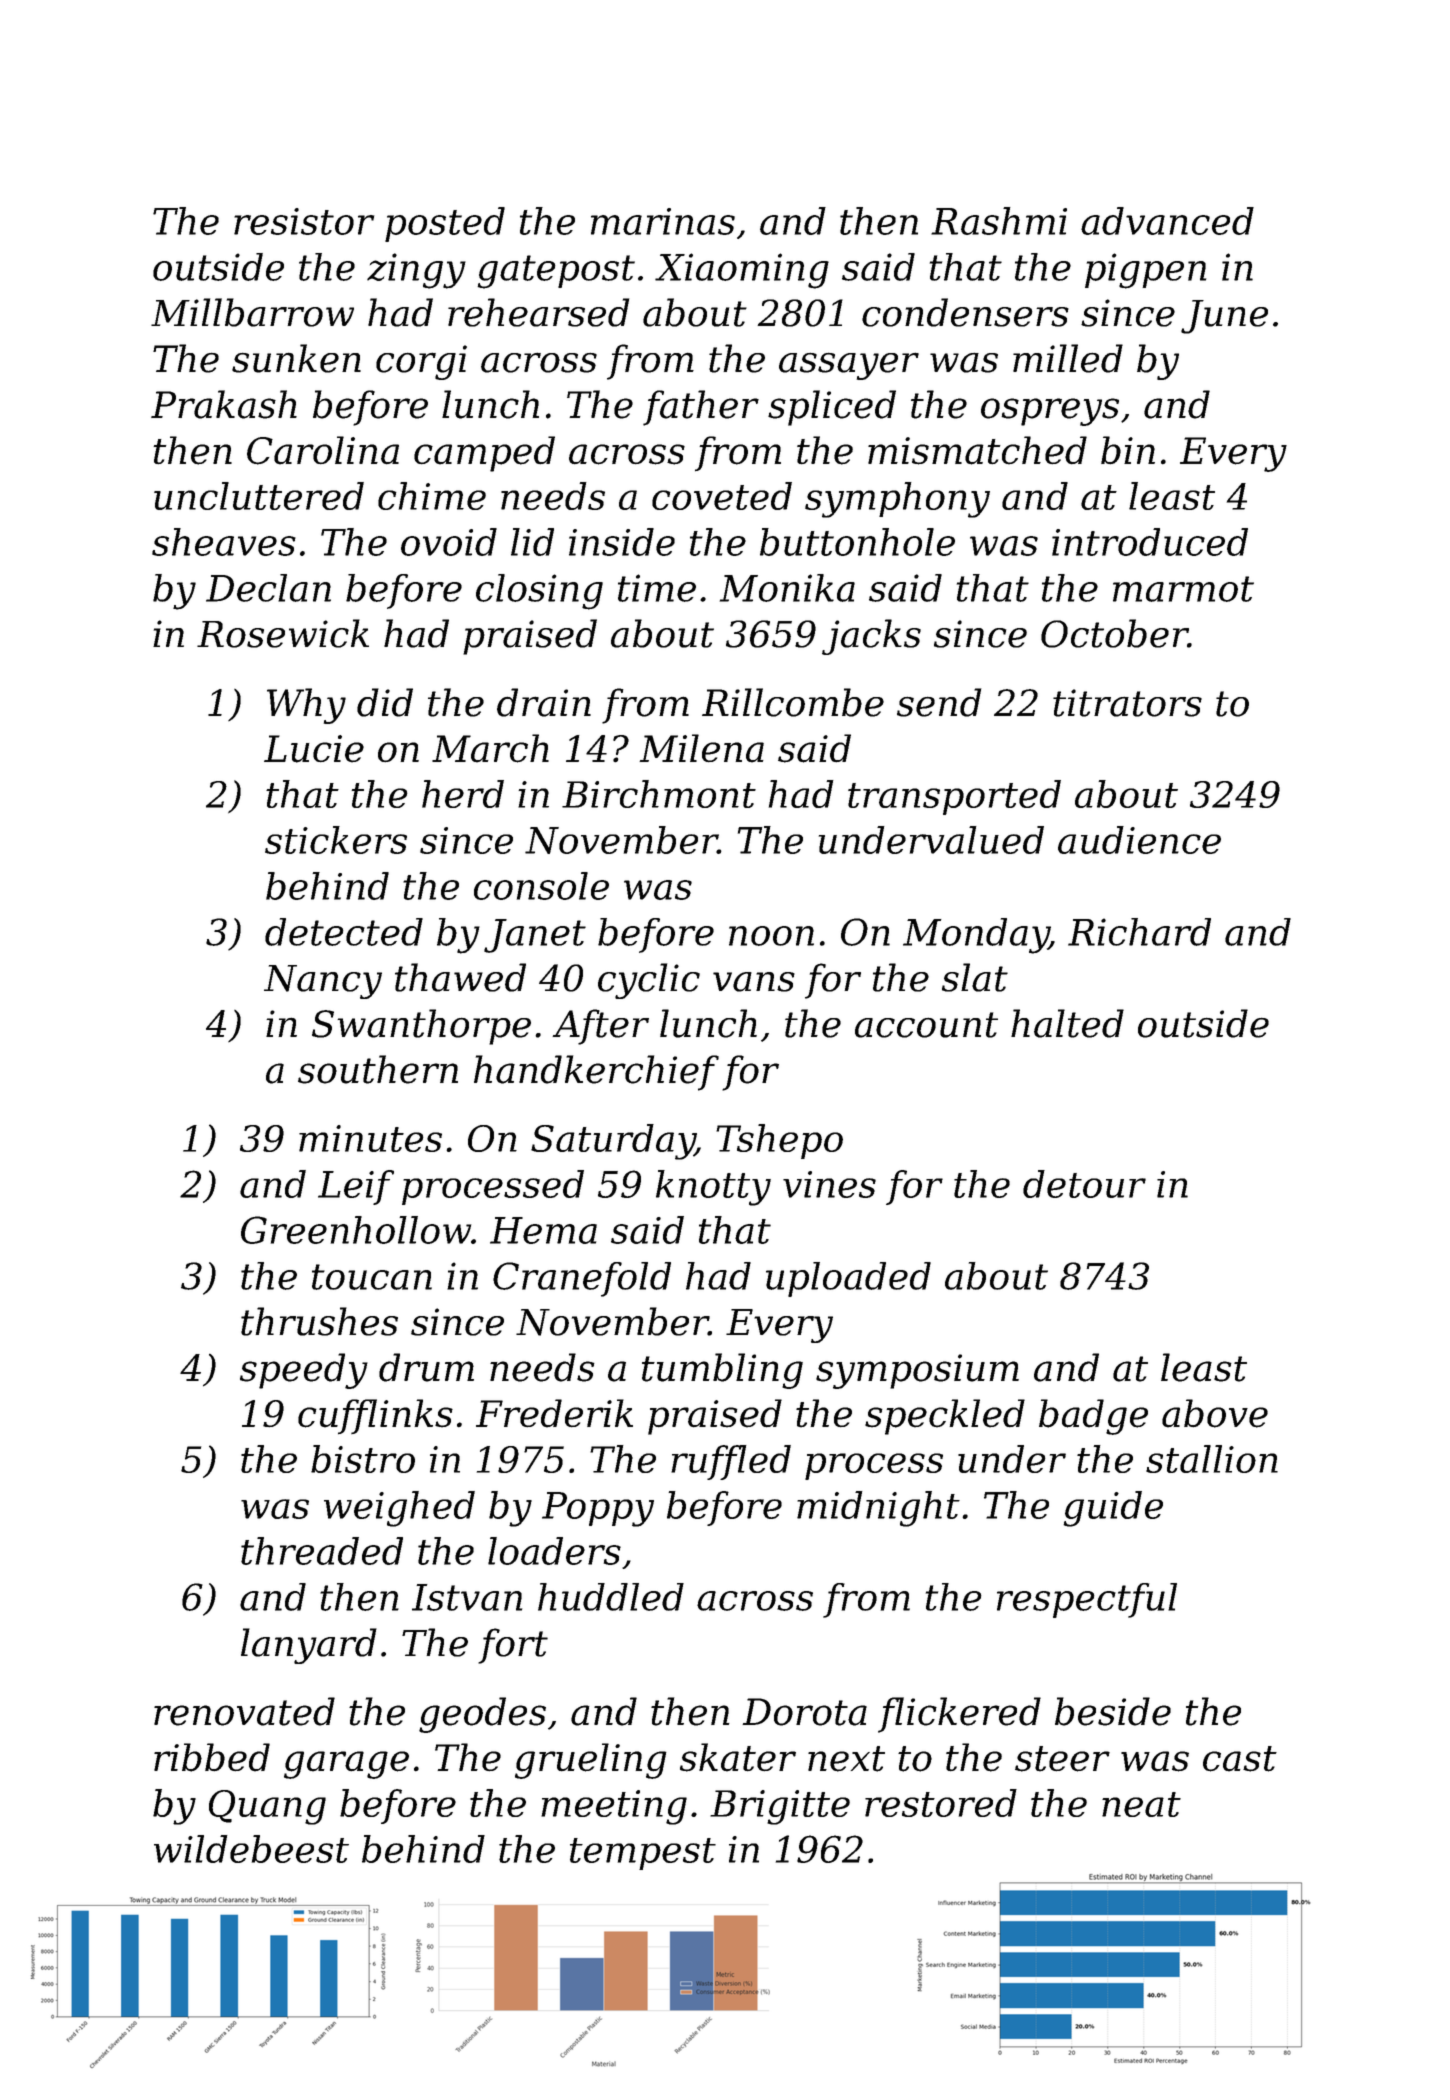  Describe the element at coordinates (319, 1321) in the page. I see `thrushes` at that location.
